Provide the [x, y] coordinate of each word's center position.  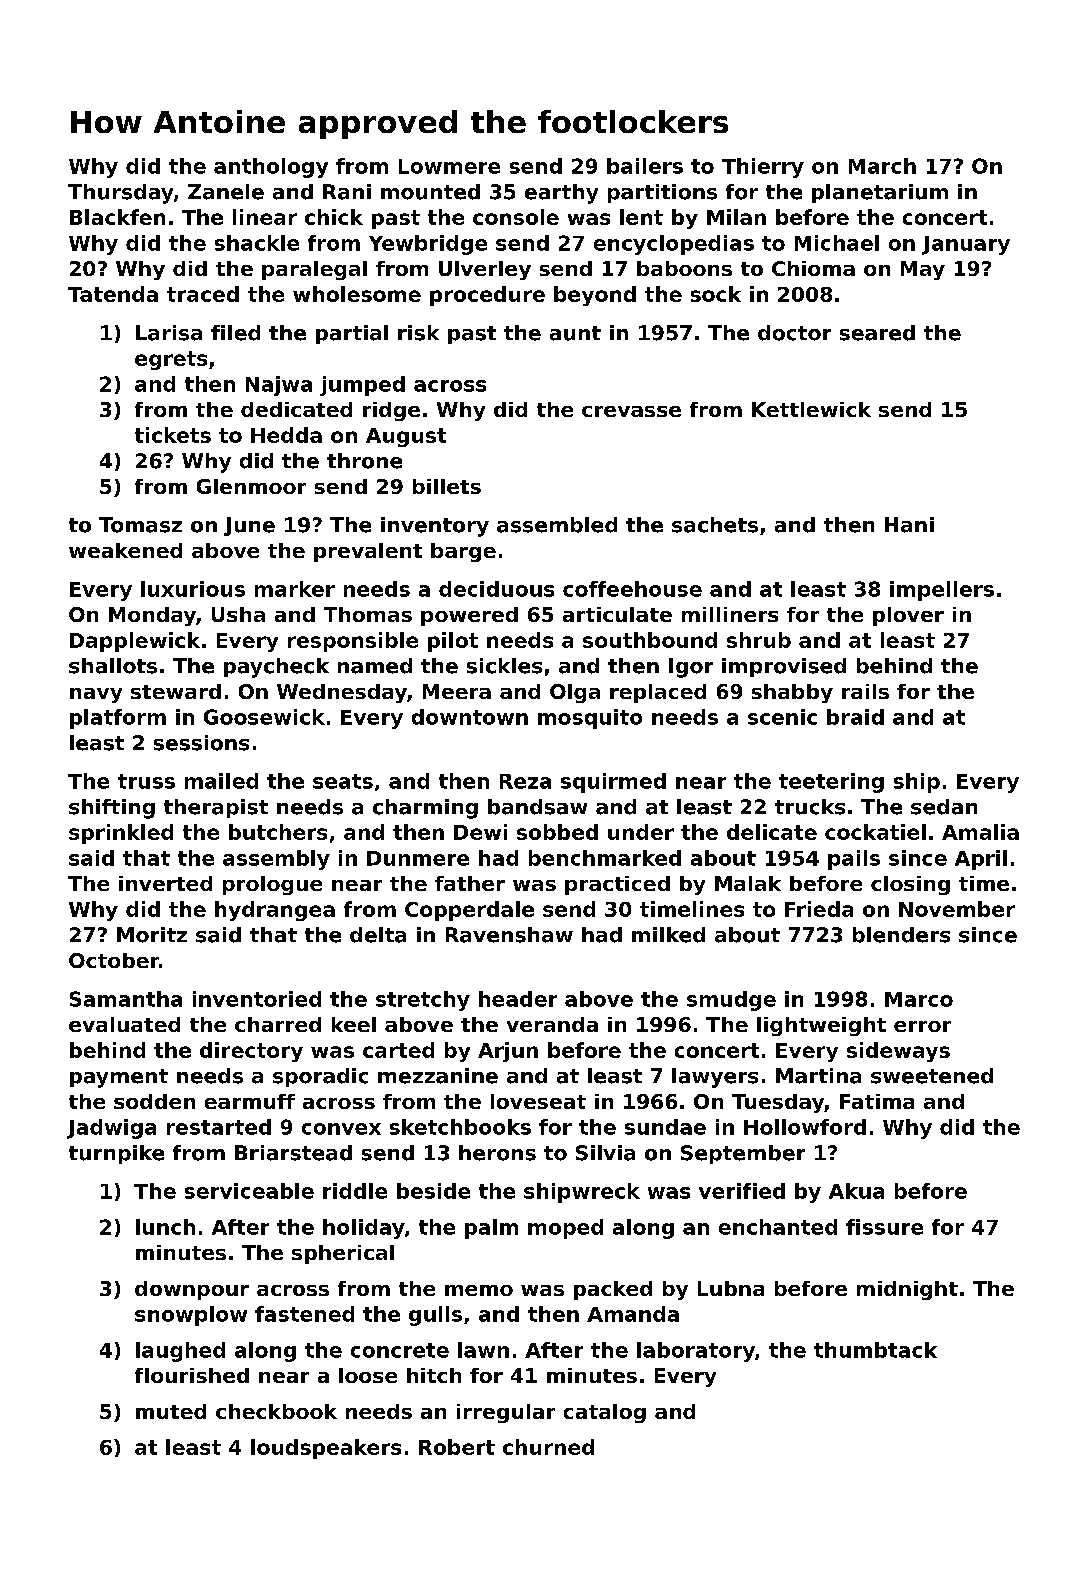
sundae [665, 1127]
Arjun [508, 1052]
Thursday [120, 194]
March [882, 166]
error [922, 1026]
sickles [504, 666]
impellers [942, 591]
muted [171, 1411]
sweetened [932, 1076]
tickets [173, 435]
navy [96, 695]
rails [865, 691]
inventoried [257, 999]
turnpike [116, 1154]
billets [447, 486]
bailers [645, 166]
